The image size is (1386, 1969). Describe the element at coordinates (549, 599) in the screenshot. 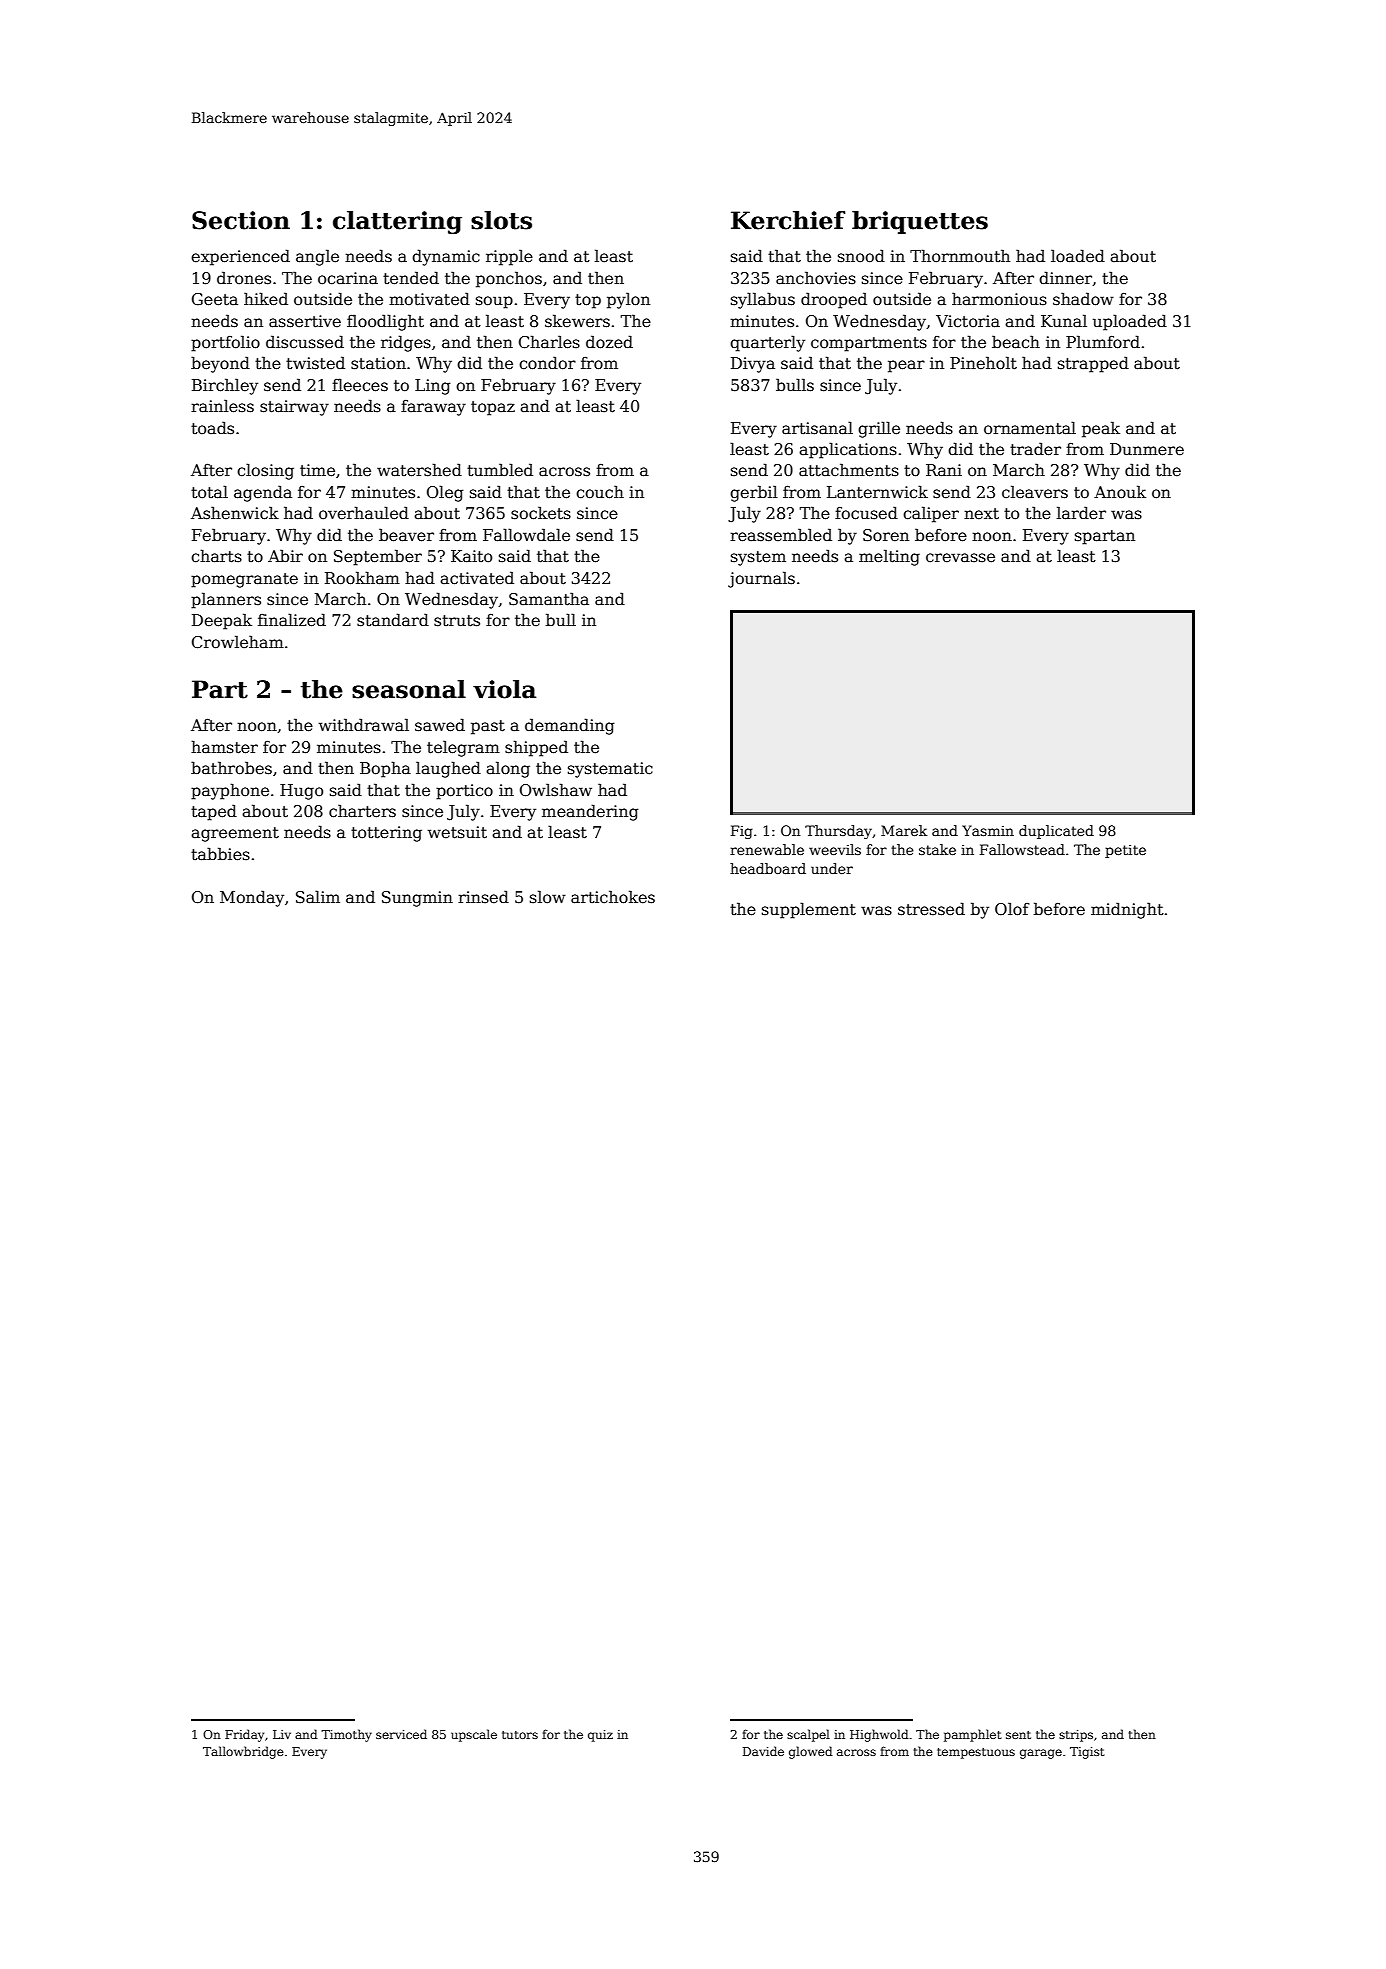

I see `Samantha` at that location.
